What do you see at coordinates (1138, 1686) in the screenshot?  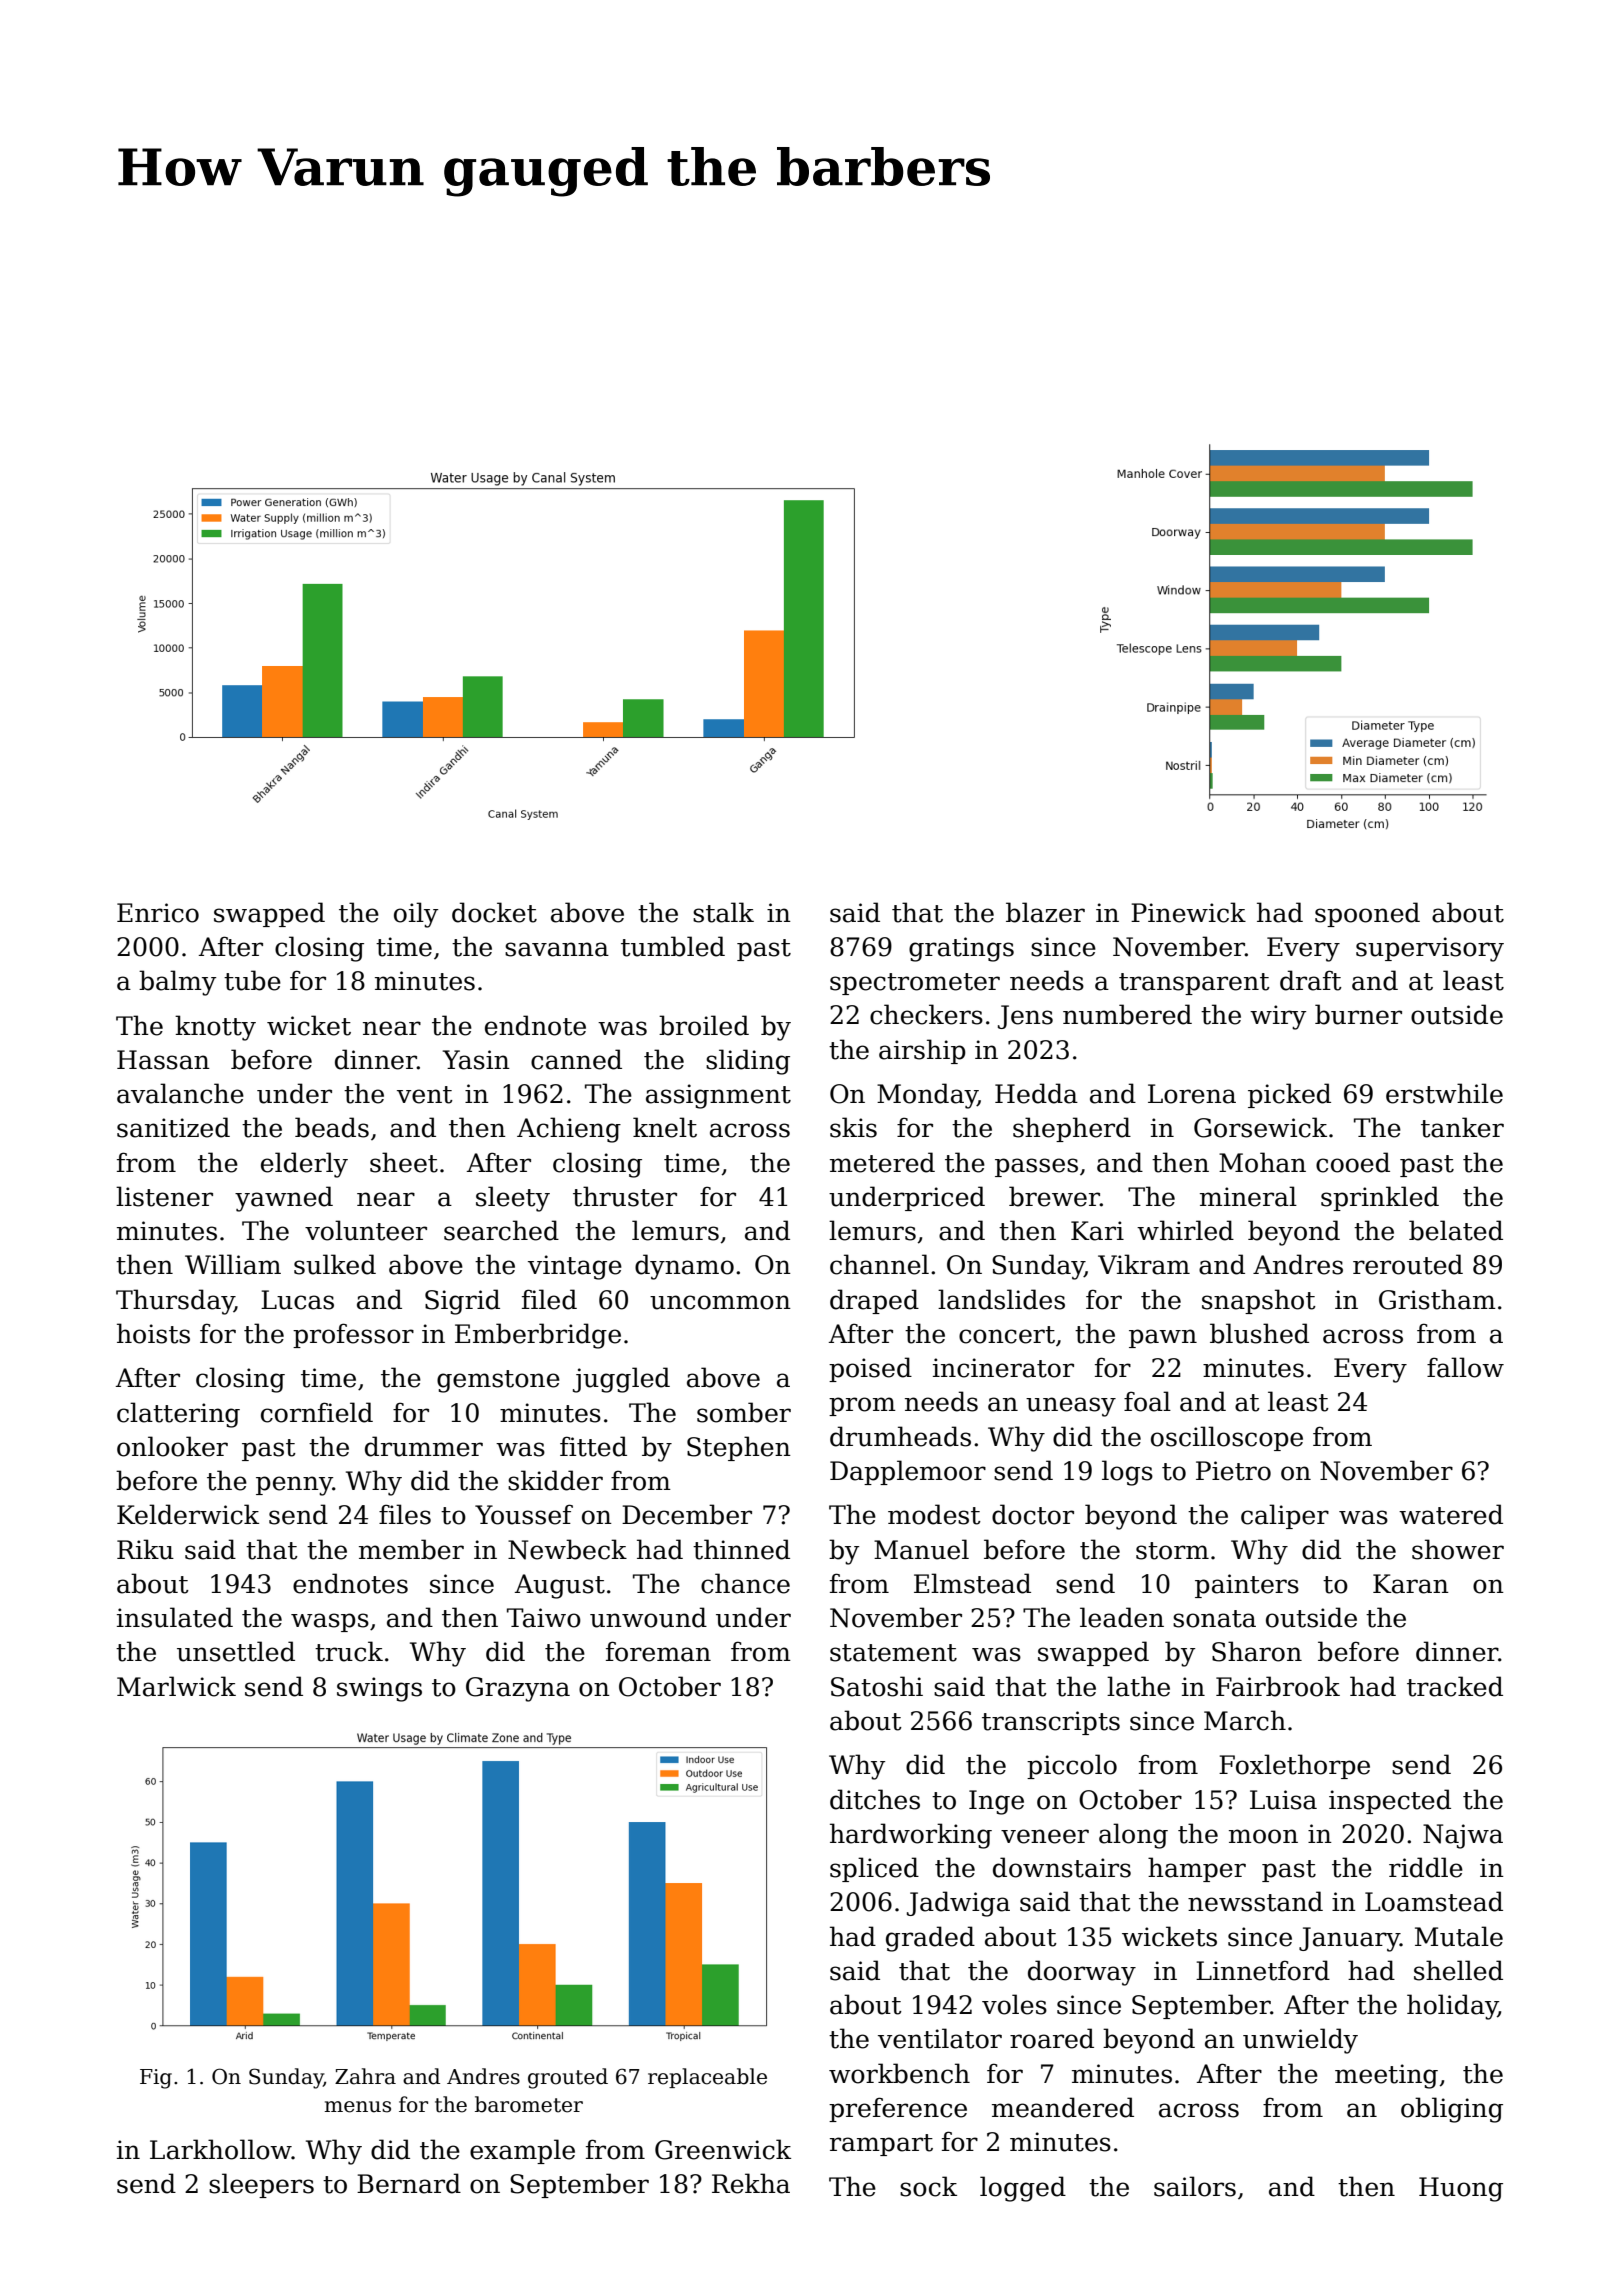 I see `lathe` at bounding box center [1138, 1686].
